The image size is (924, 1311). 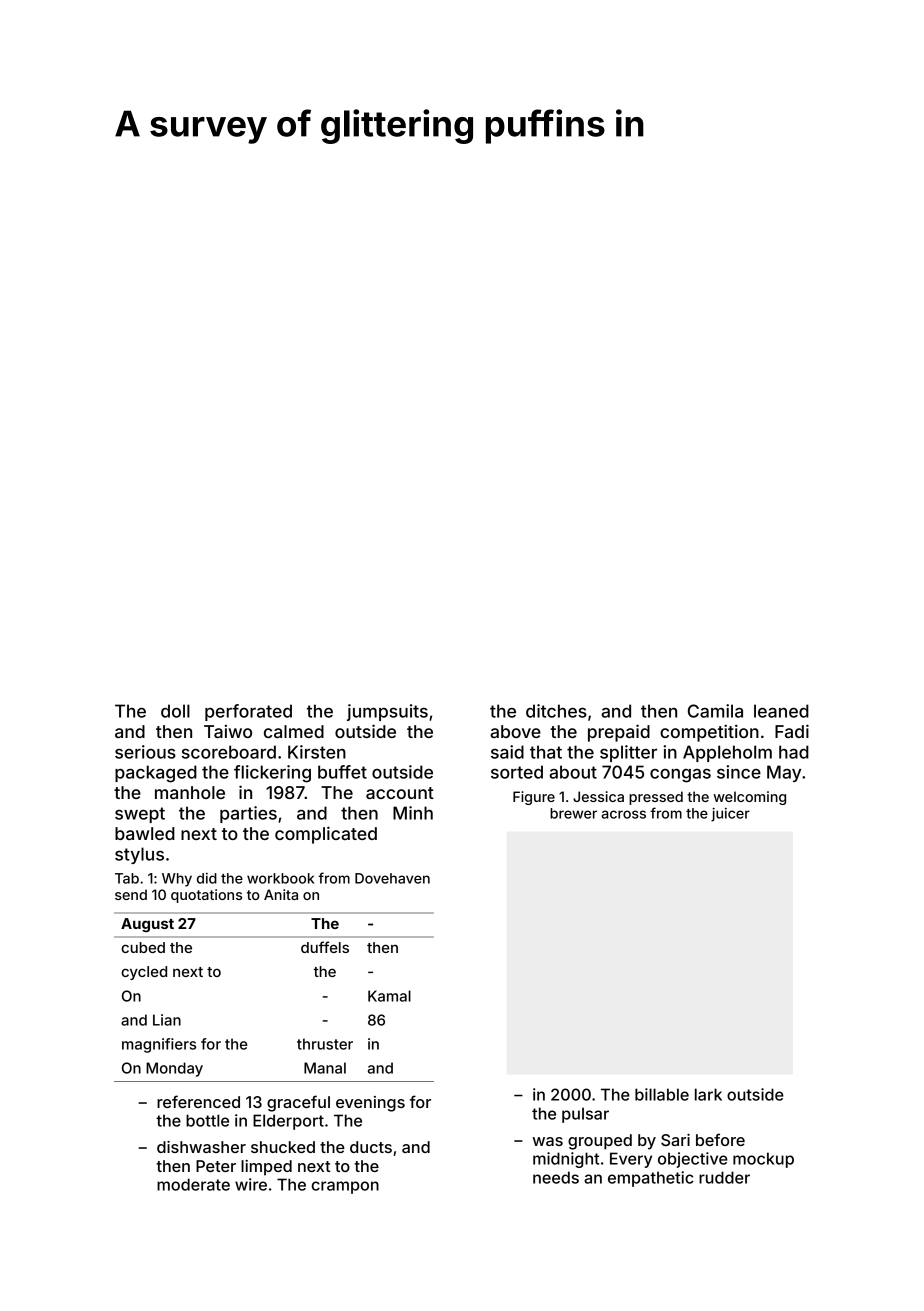 I want to click on doll, so click(x=175, y=711).
